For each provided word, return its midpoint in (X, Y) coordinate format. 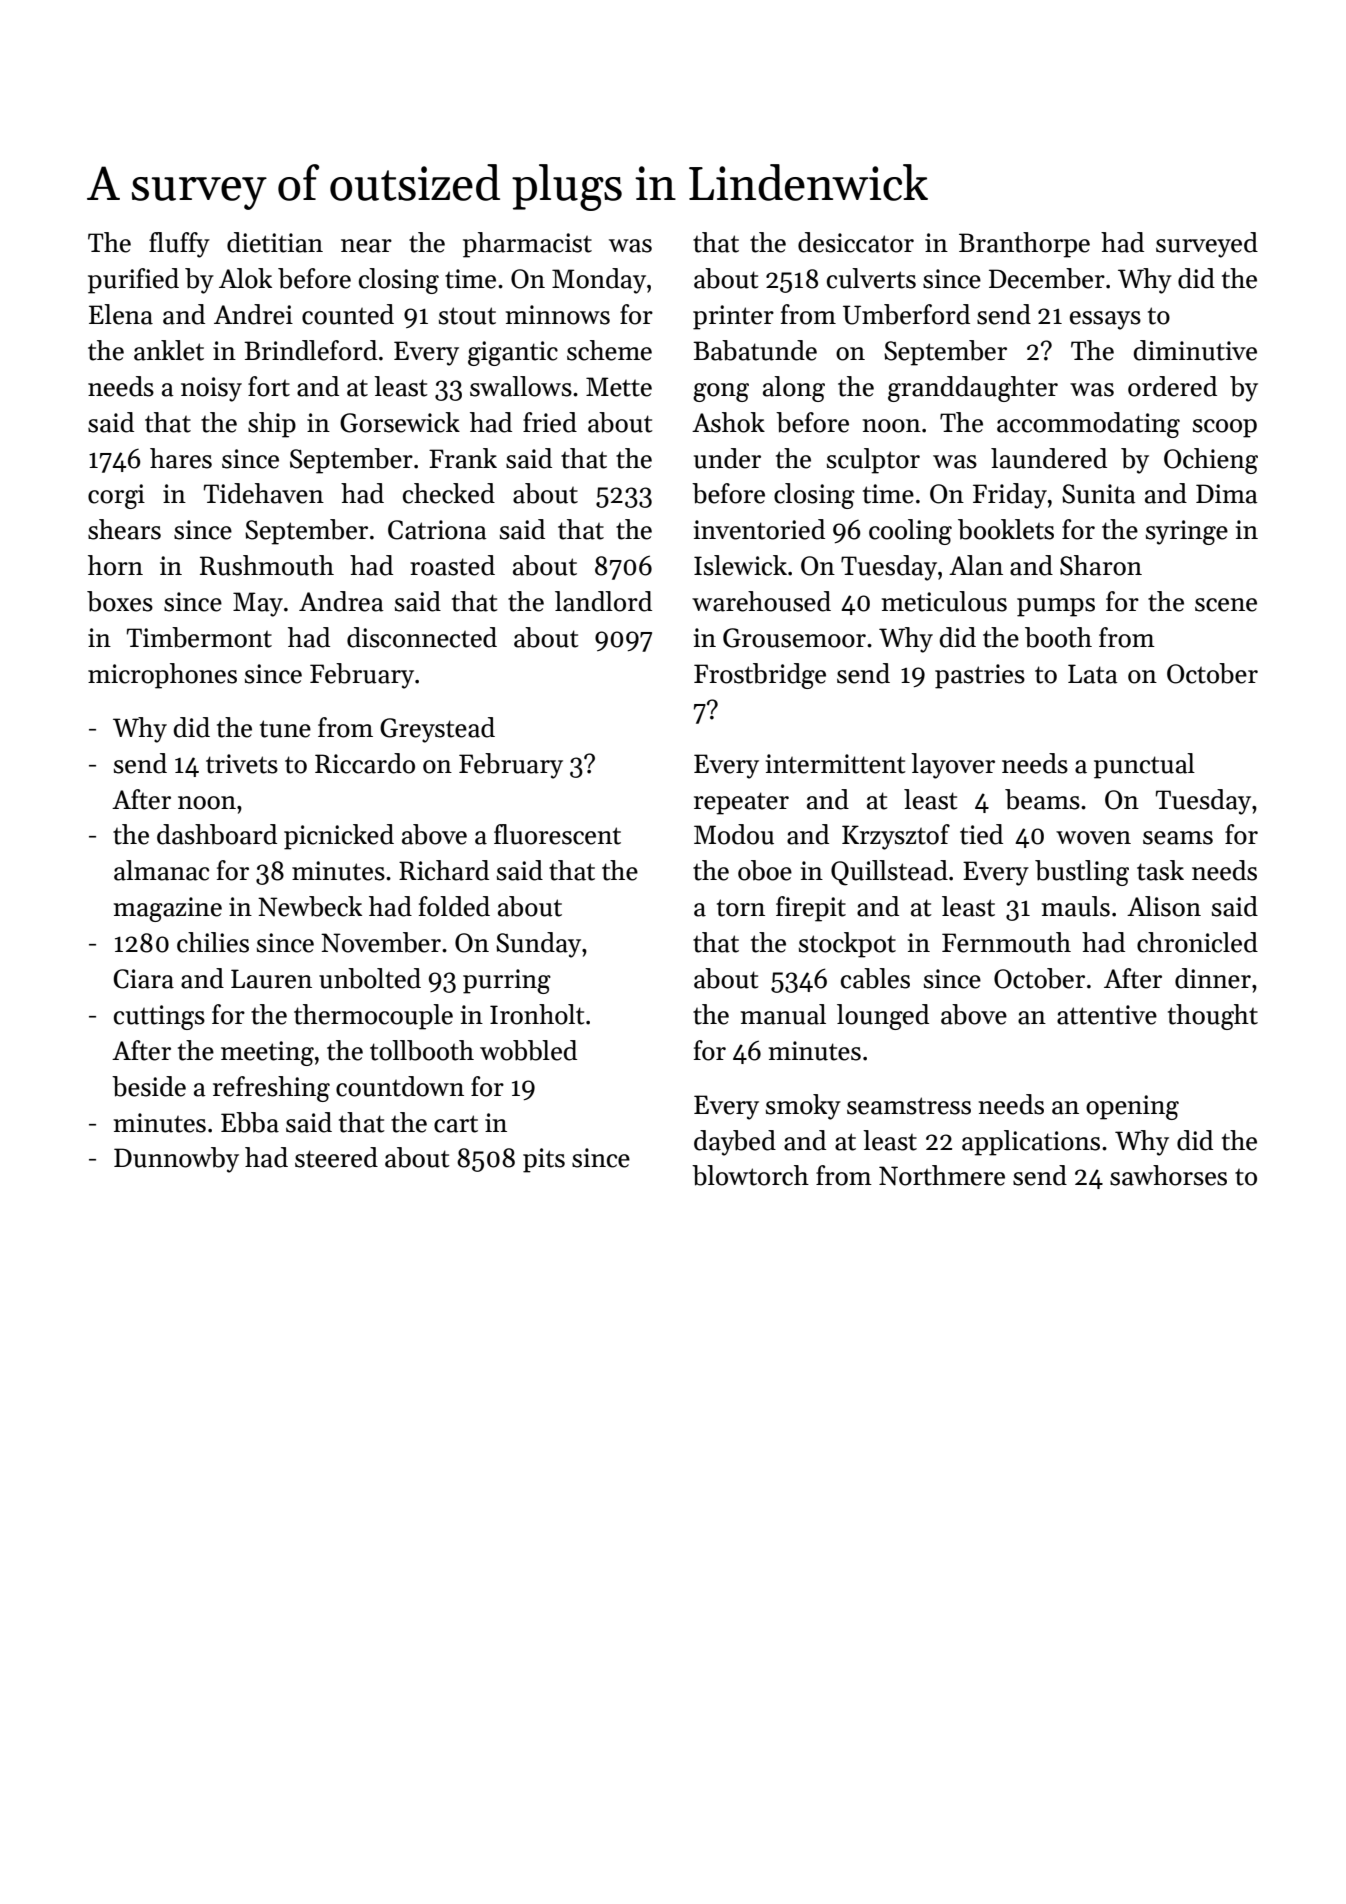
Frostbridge (760, 676)
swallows (521, 386)
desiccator (856, 242)
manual (783, 1014)
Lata (1093, 674)
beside (149, 1086)
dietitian (275, 242)
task (1160, 870)
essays (1105, 320)
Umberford (906, 314)
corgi (116, 496)
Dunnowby (176, 1160)
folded (454, 906)
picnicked (339, 837)
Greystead (437, 730)
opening (1132, 1107)
